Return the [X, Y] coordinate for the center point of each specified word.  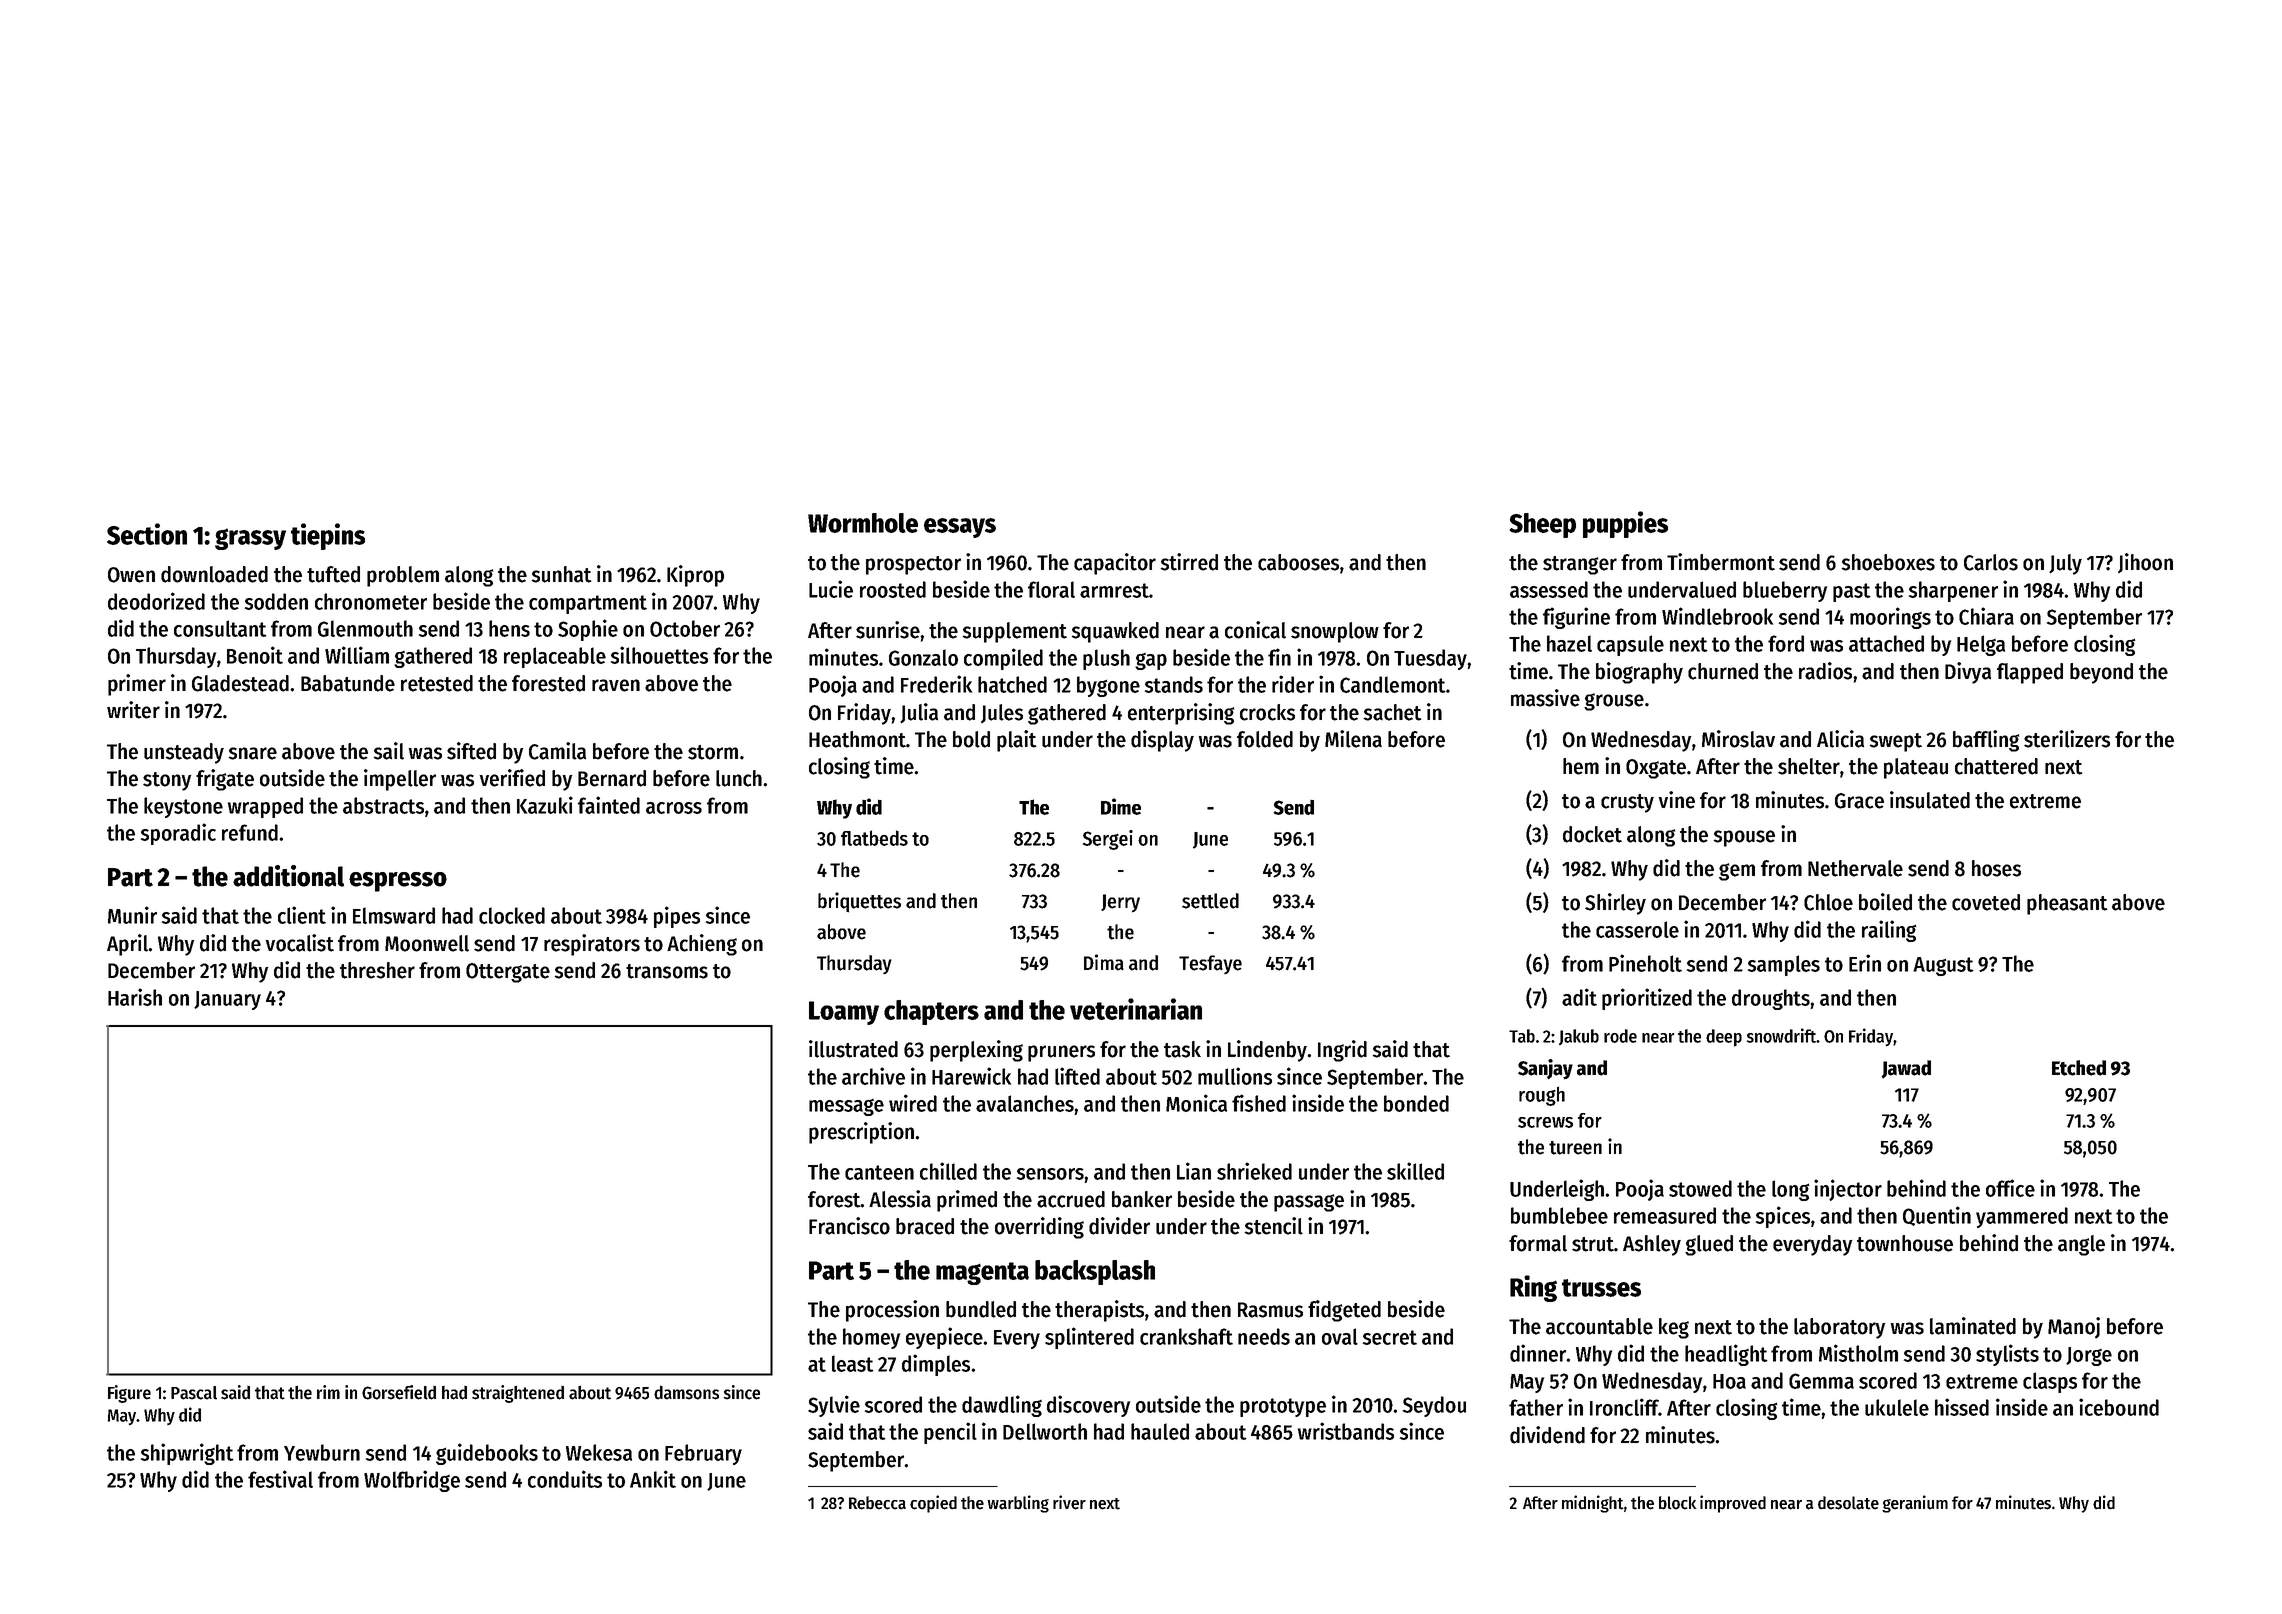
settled [1210, 901]
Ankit [653, 1479]
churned [1723, 671]
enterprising [1181, 714]
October [685, 628]
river [1069, 1502]
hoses [1996, 868]
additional [288, 876]
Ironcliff [1624, 1407]
